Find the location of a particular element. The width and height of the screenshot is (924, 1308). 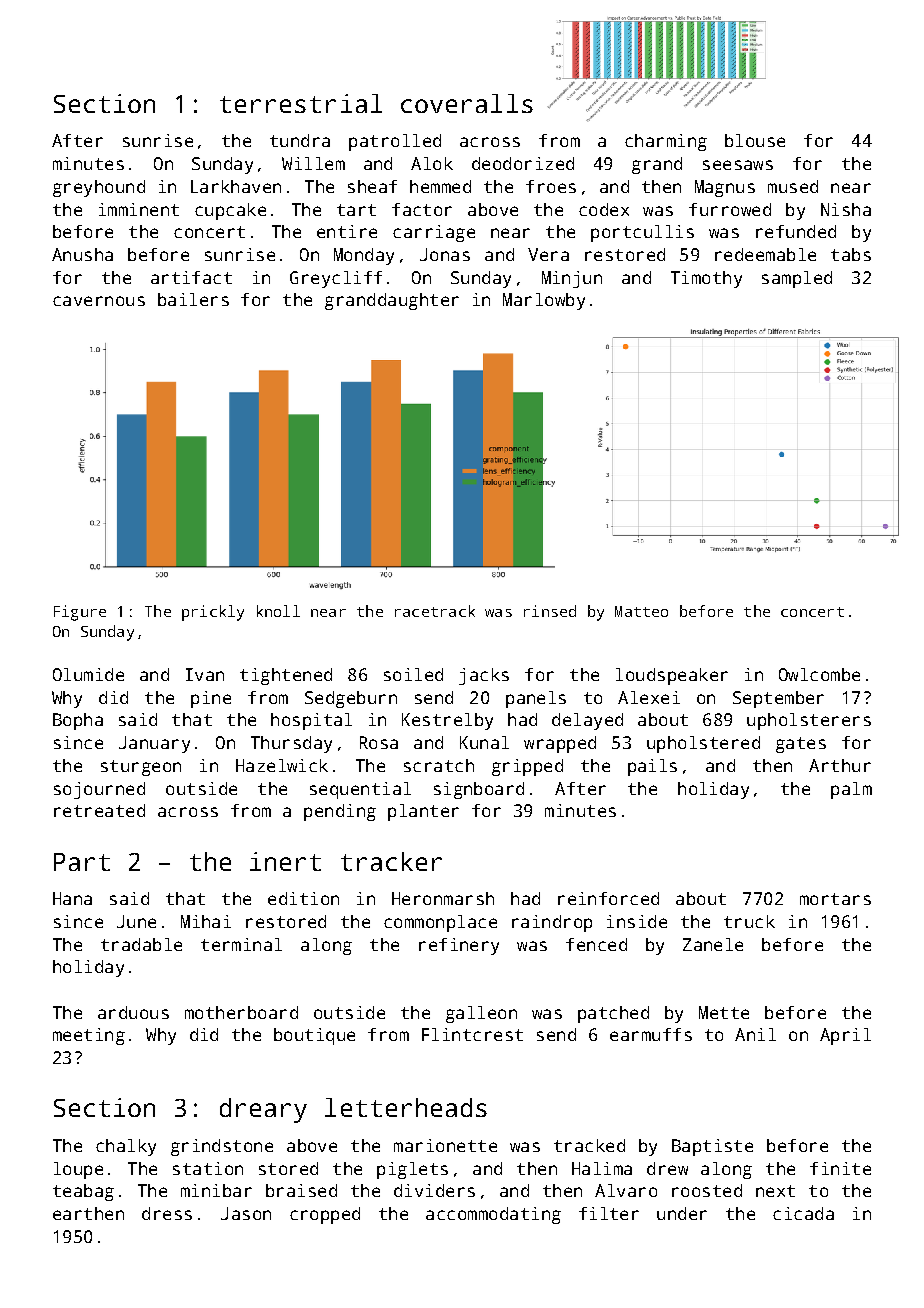

cavernous is located at coordinates (99, 301).
